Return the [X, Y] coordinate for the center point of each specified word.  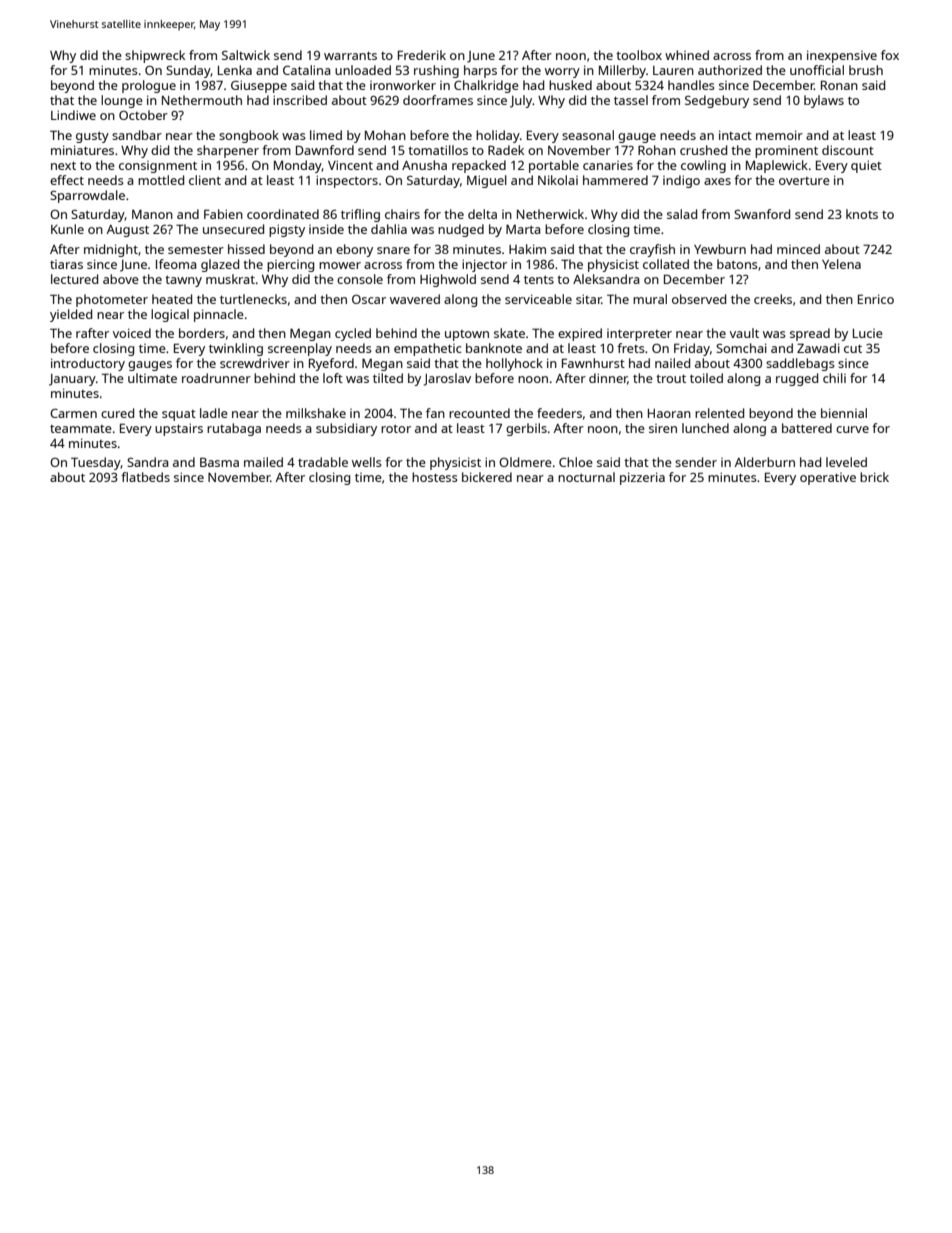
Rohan [657, 150]
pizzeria [642, 478]
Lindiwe [73, 115]
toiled [706, 378]
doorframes [438, 100]
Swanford [762, 214]
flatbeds [145, 477]
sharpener [228, 151]
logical [170, 315]
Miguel [487, 181]
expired [580, 334]
